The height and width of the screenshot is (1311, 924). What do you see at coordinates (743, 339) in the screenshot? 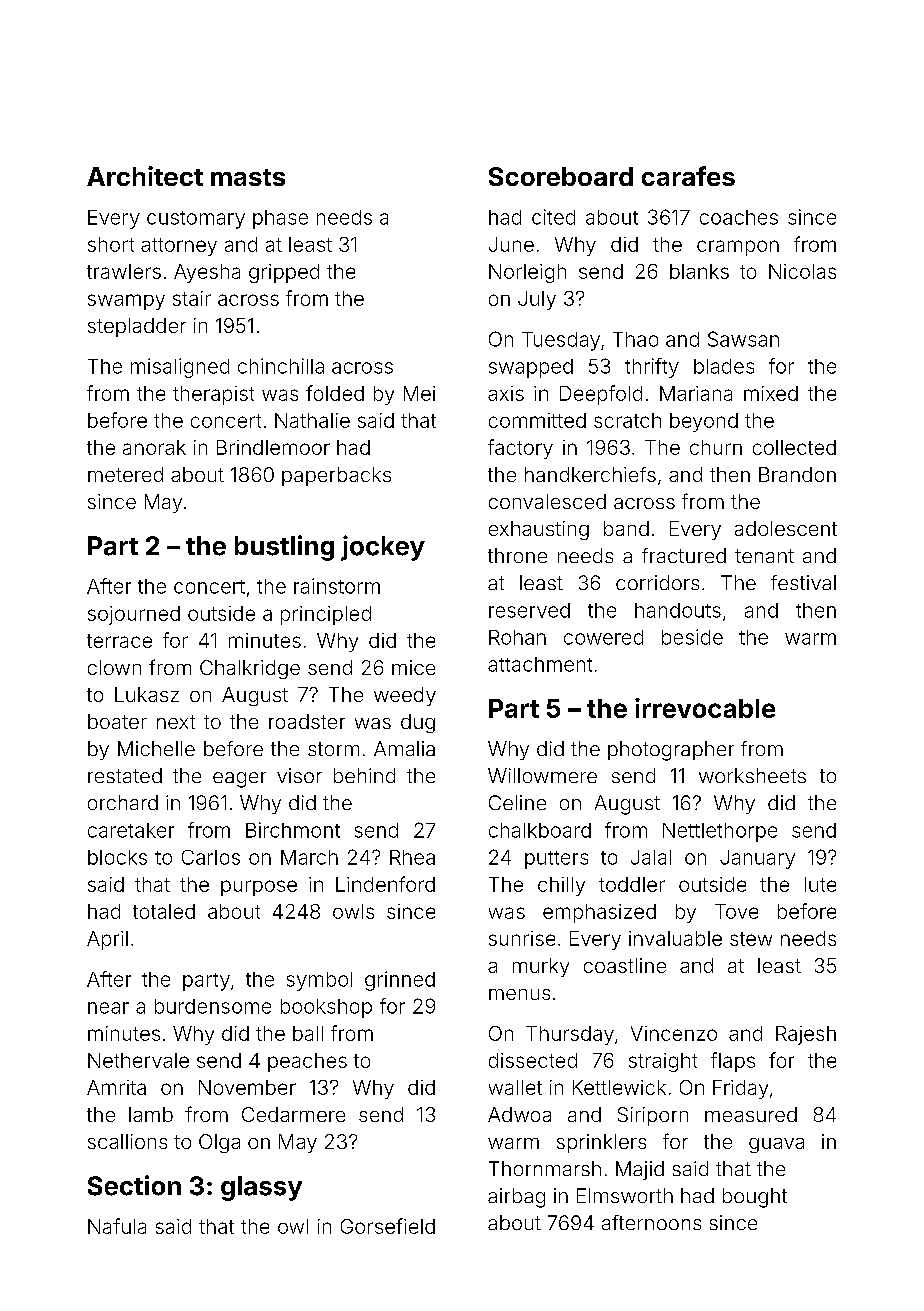
I see `Sawsan` at bounding box center [743, 339].
